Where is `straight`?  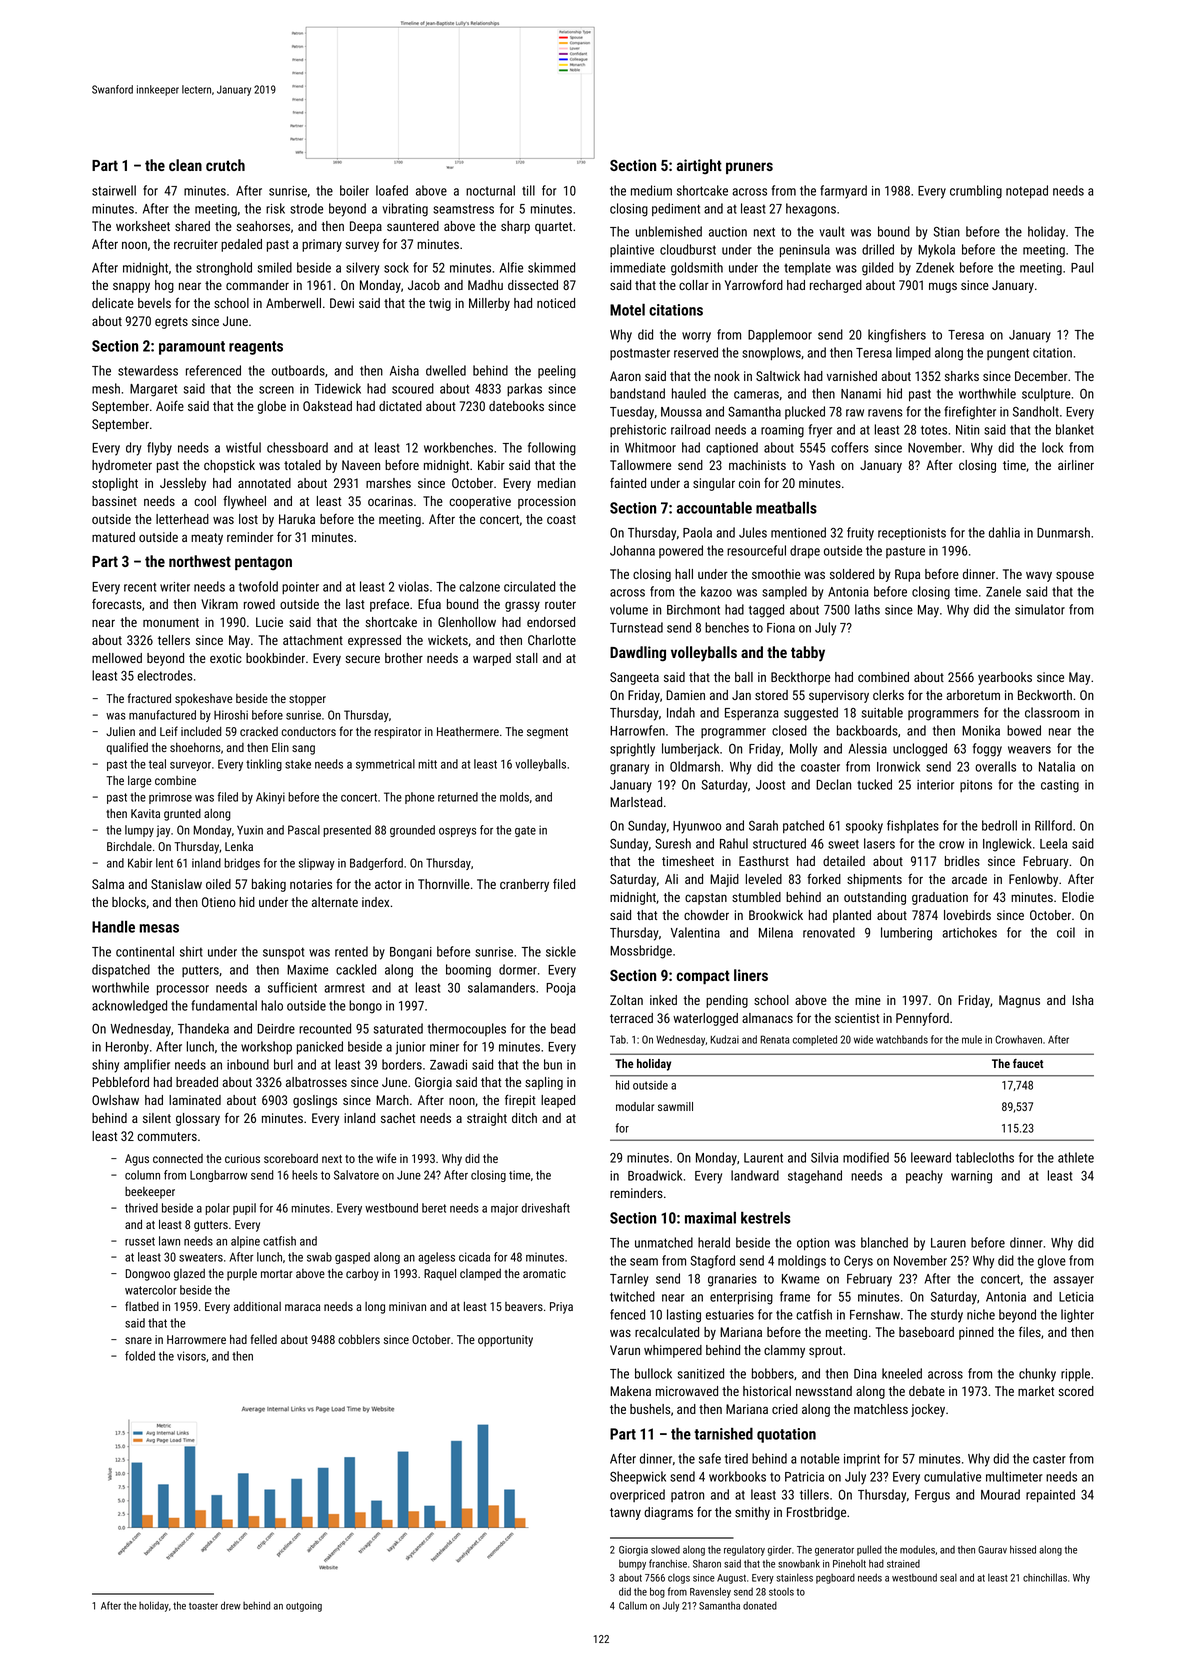 straight is located at coordinates (487, 1119).
